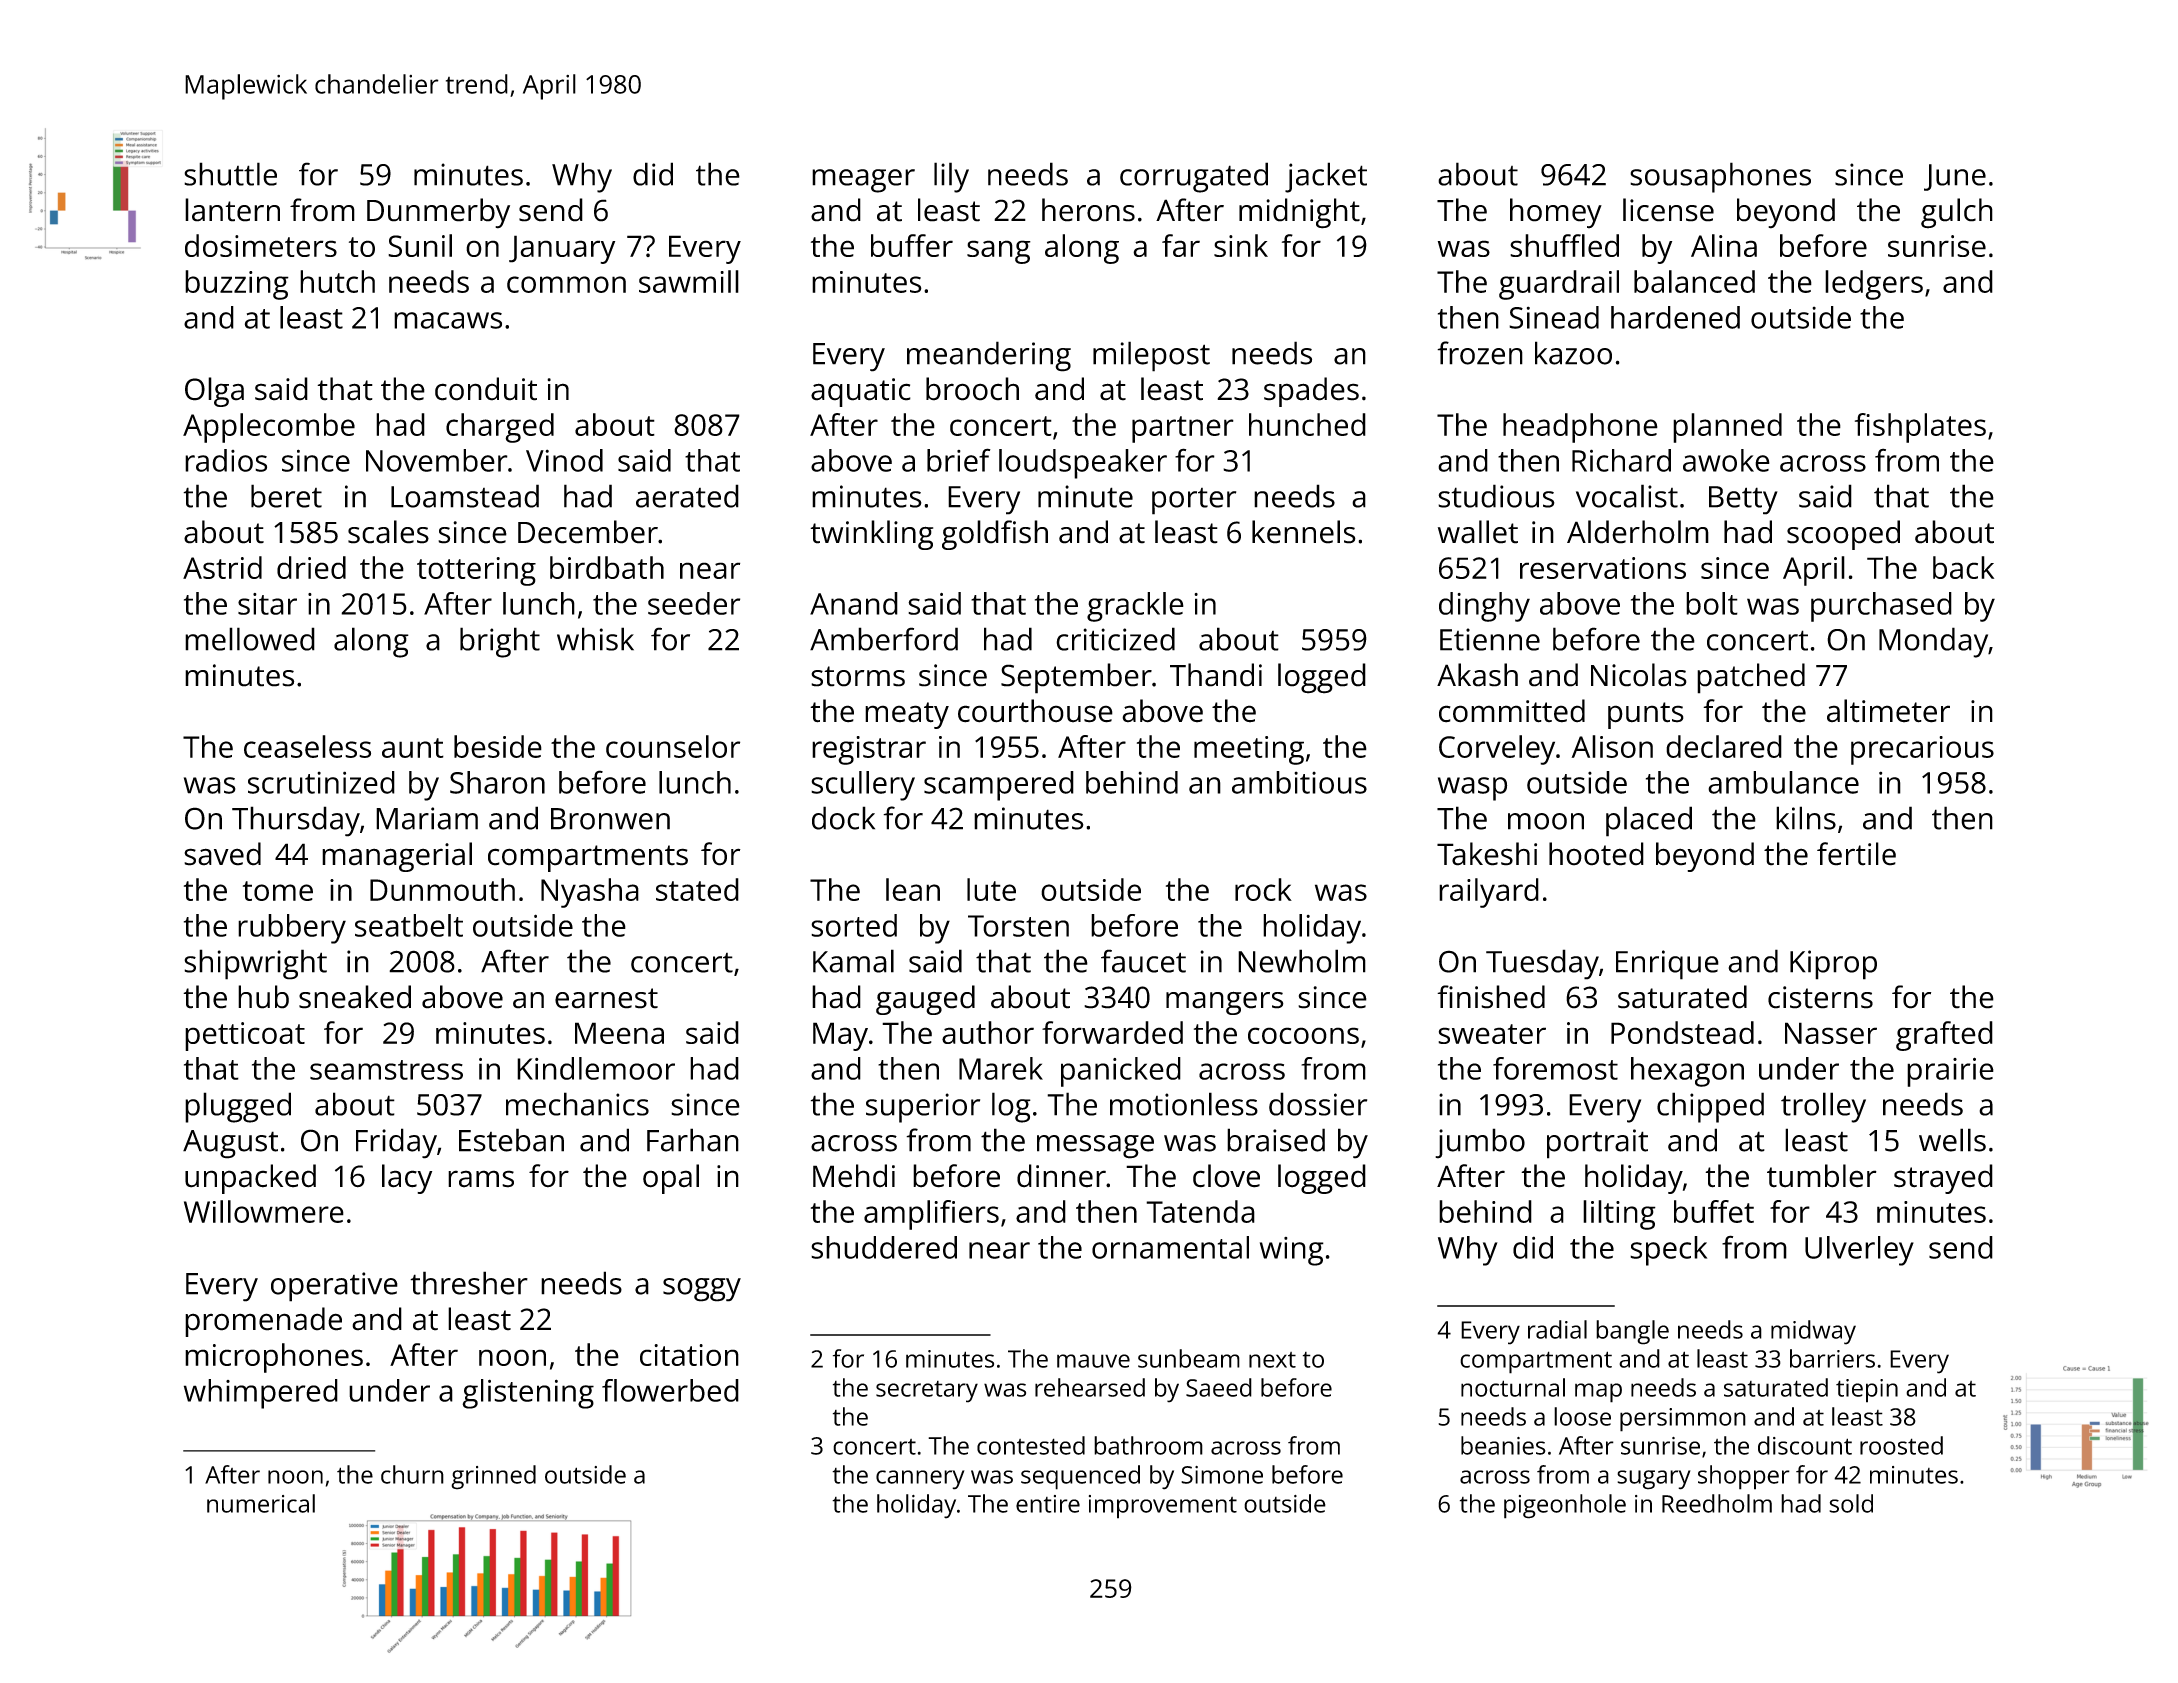  Describe the element at coordinates (1326, 177) in the screenshot. I see `jacket` at that location.
